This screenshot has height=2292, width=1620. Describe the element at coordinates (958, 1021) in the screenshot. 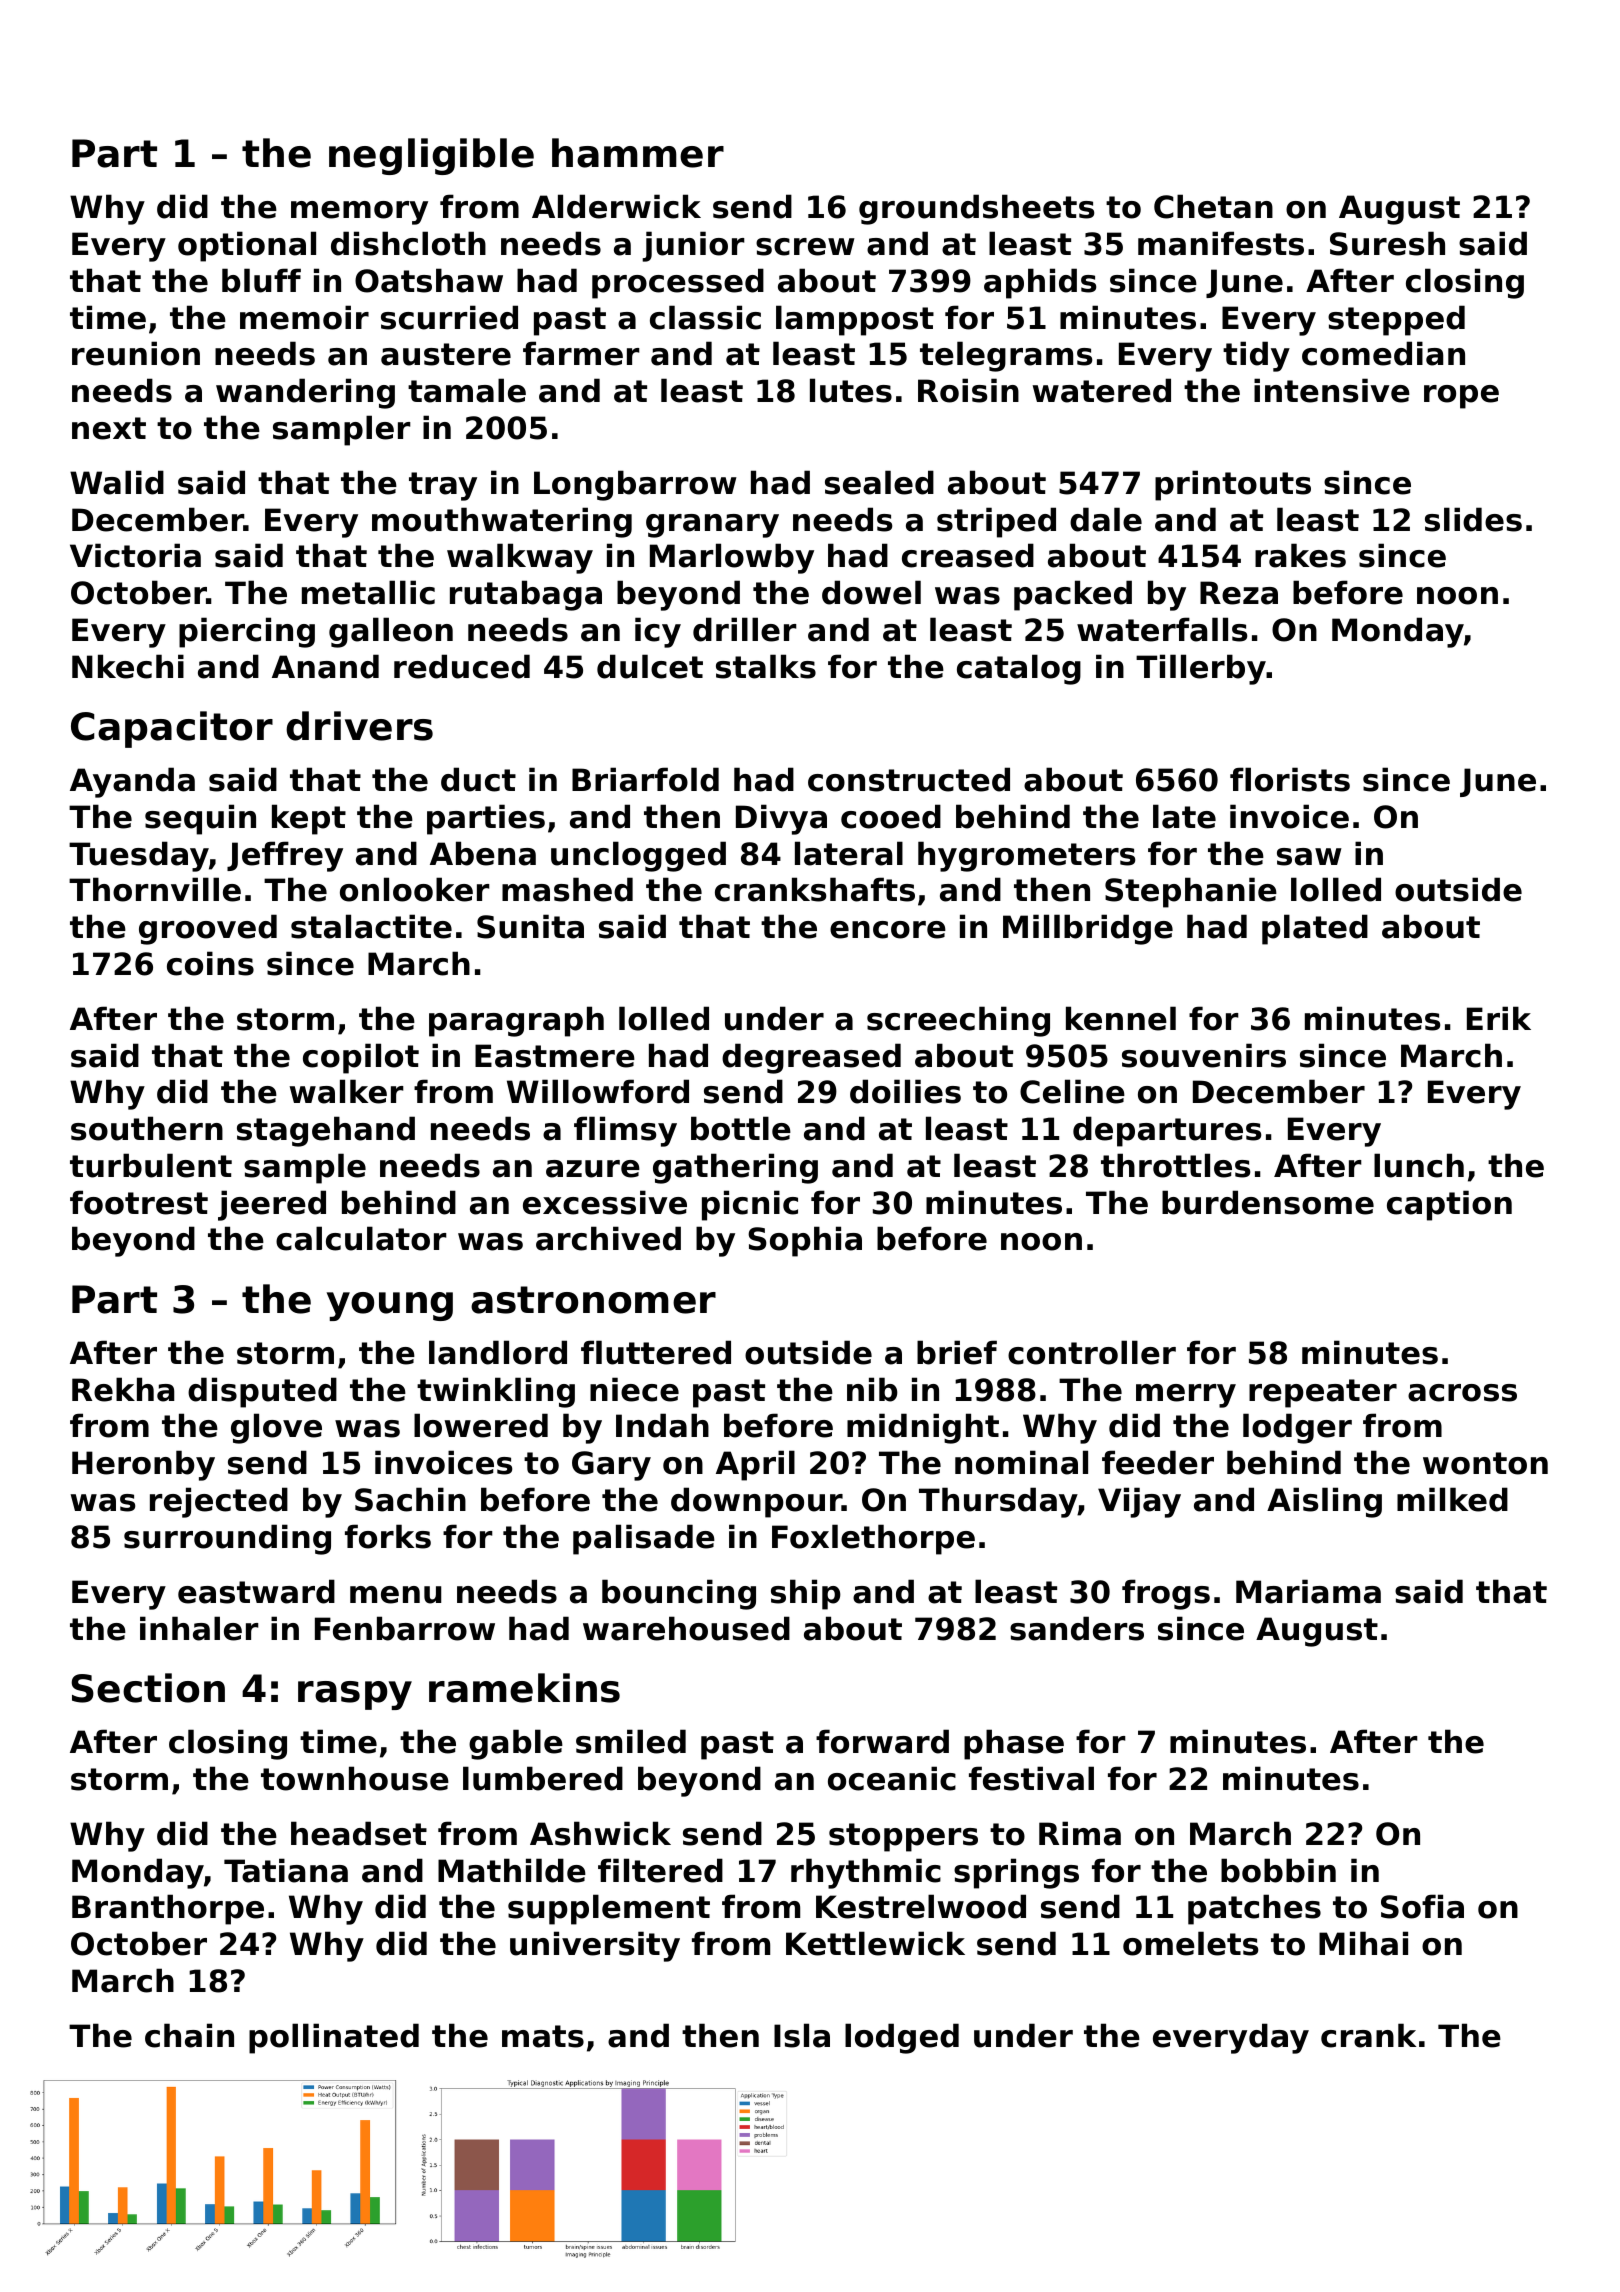

I see `screeching` at that location.
